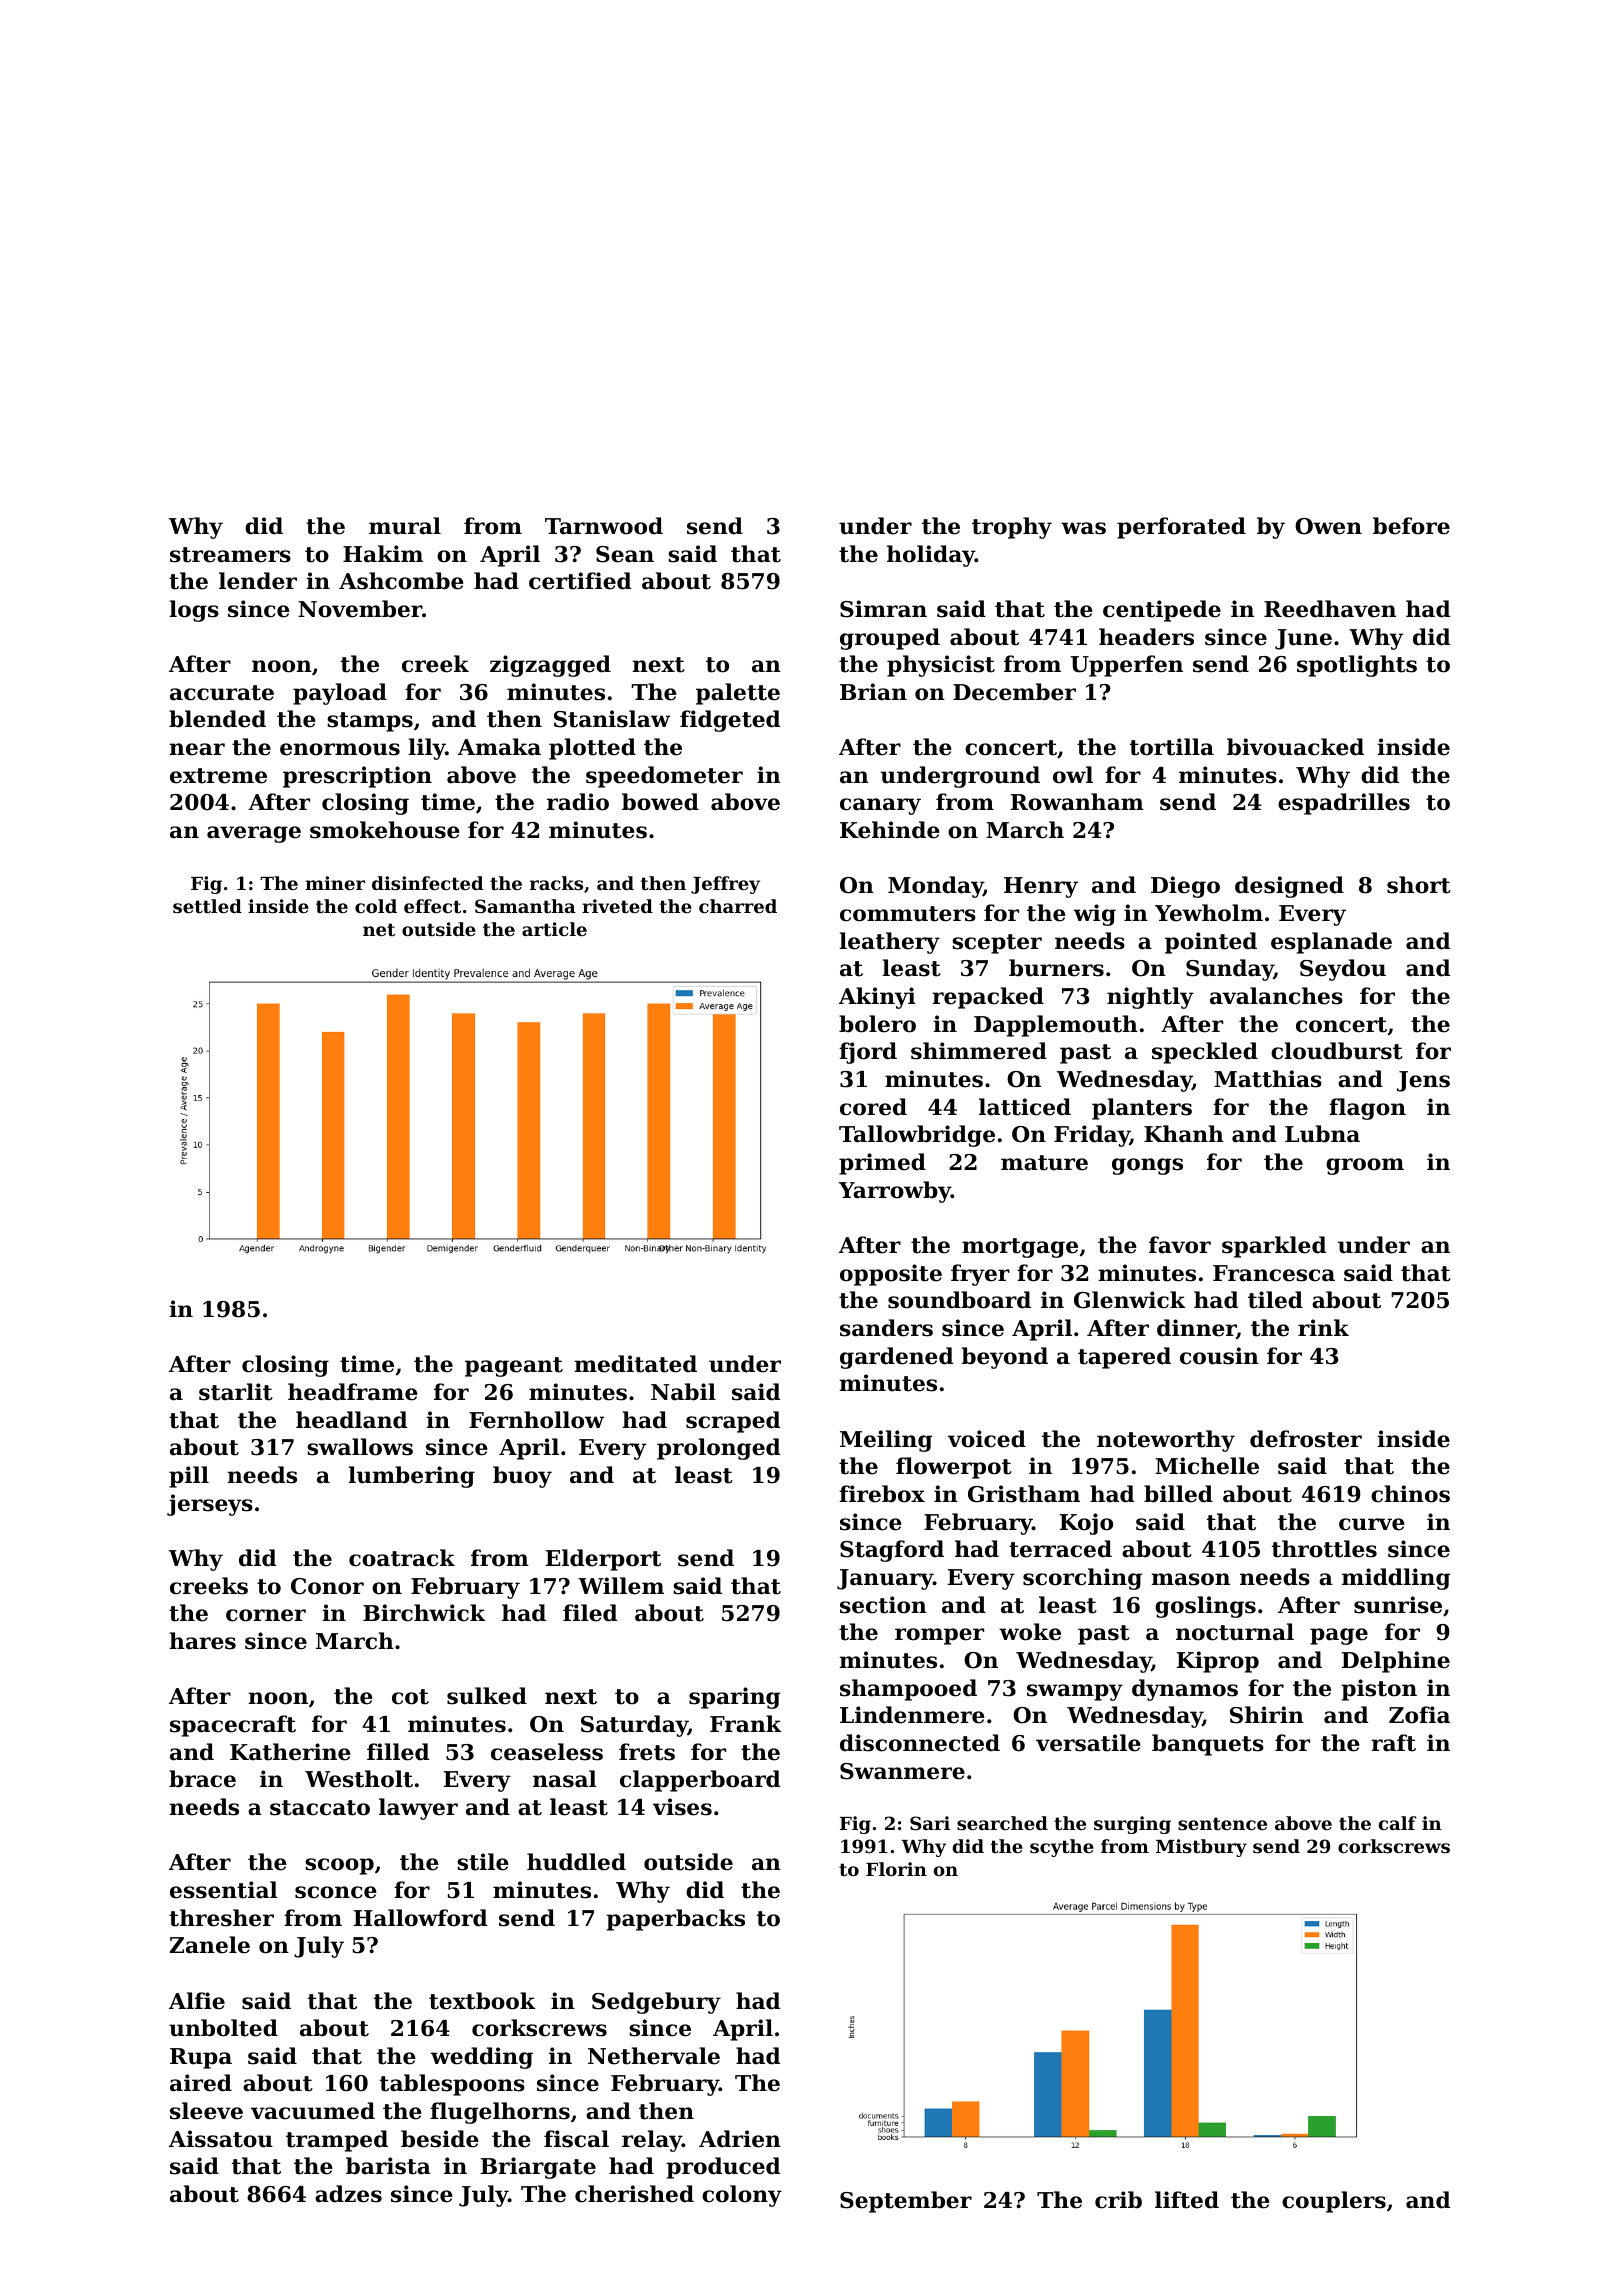 This screenshot has height=2292, width=1620. I want to click on paperbacks, so click(676, 1920).
